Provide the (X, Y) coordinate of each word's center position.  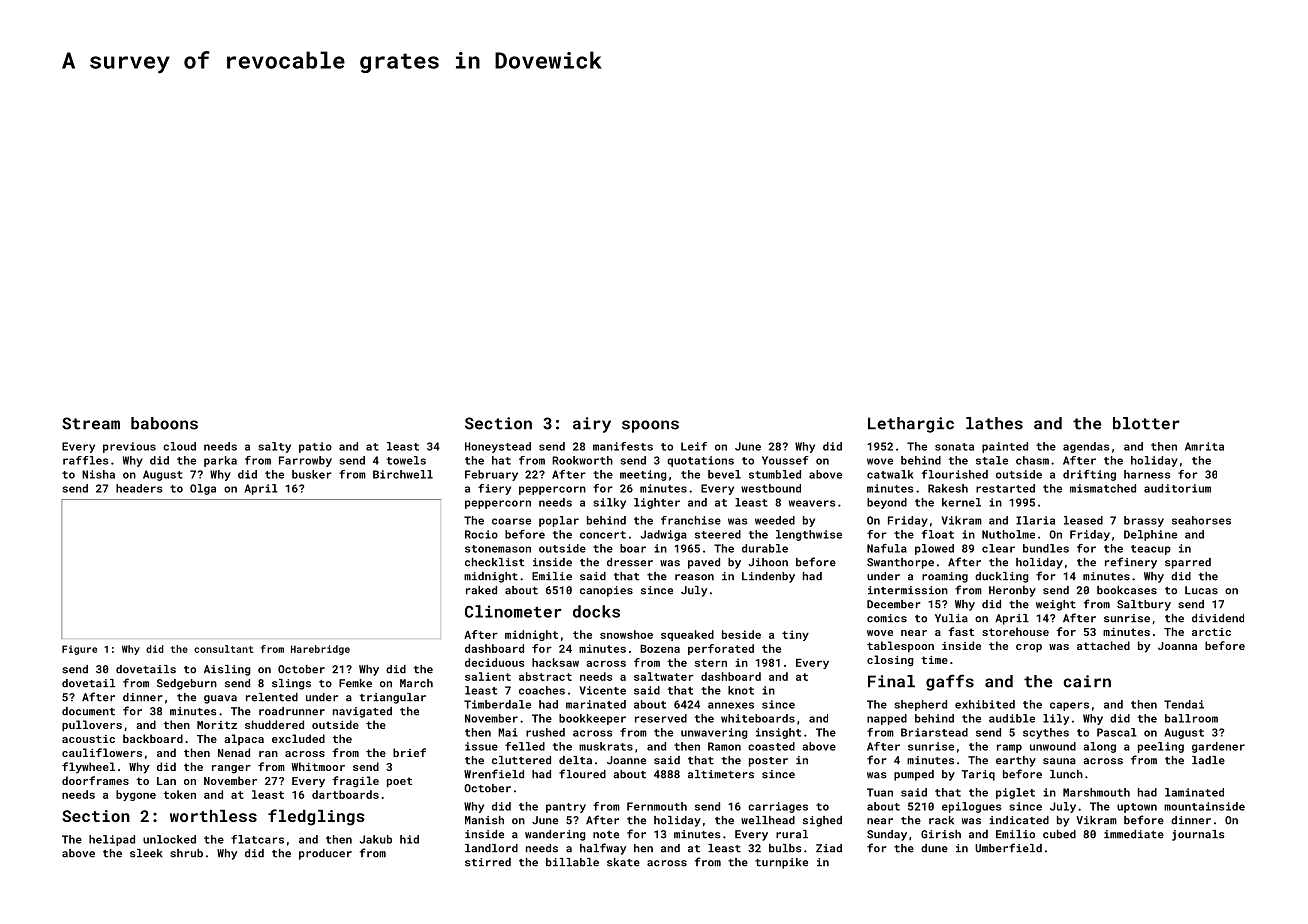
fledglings (316, 817)
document (88, 711)
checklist (494, 562)
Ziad (829, 848)
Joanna (1177, 646)
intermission (908, 590)
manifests (623, 446)
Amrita (1204, 446)
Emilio (1015, 834)
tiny (795, 635)
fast (961, 631)
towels (406, 460)
